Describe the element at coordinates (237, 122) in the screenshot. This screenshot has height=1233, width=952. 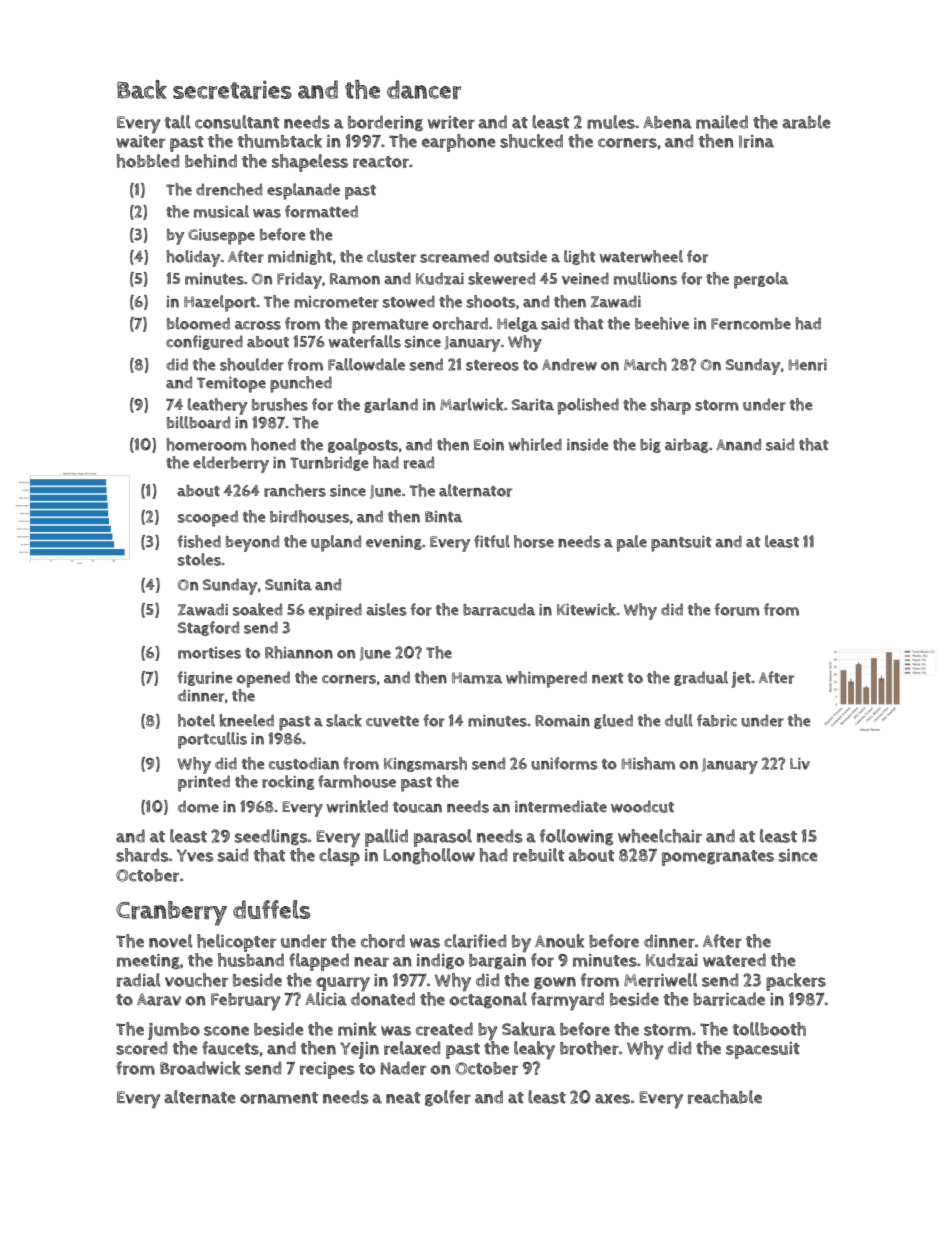
I see `consultant` at that location.
